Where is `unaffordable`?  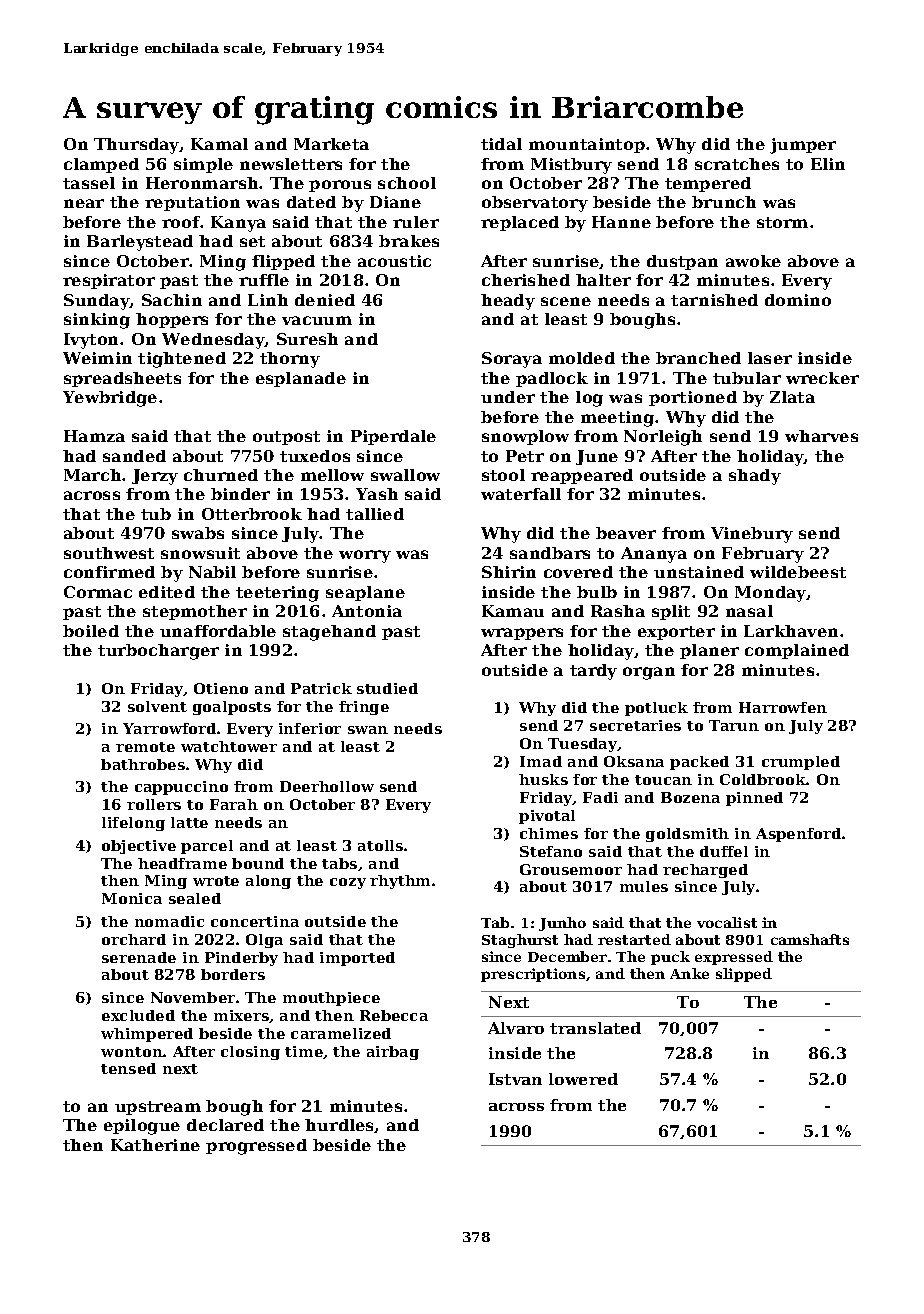
unaffordable is located at coordinates (218, 631).
